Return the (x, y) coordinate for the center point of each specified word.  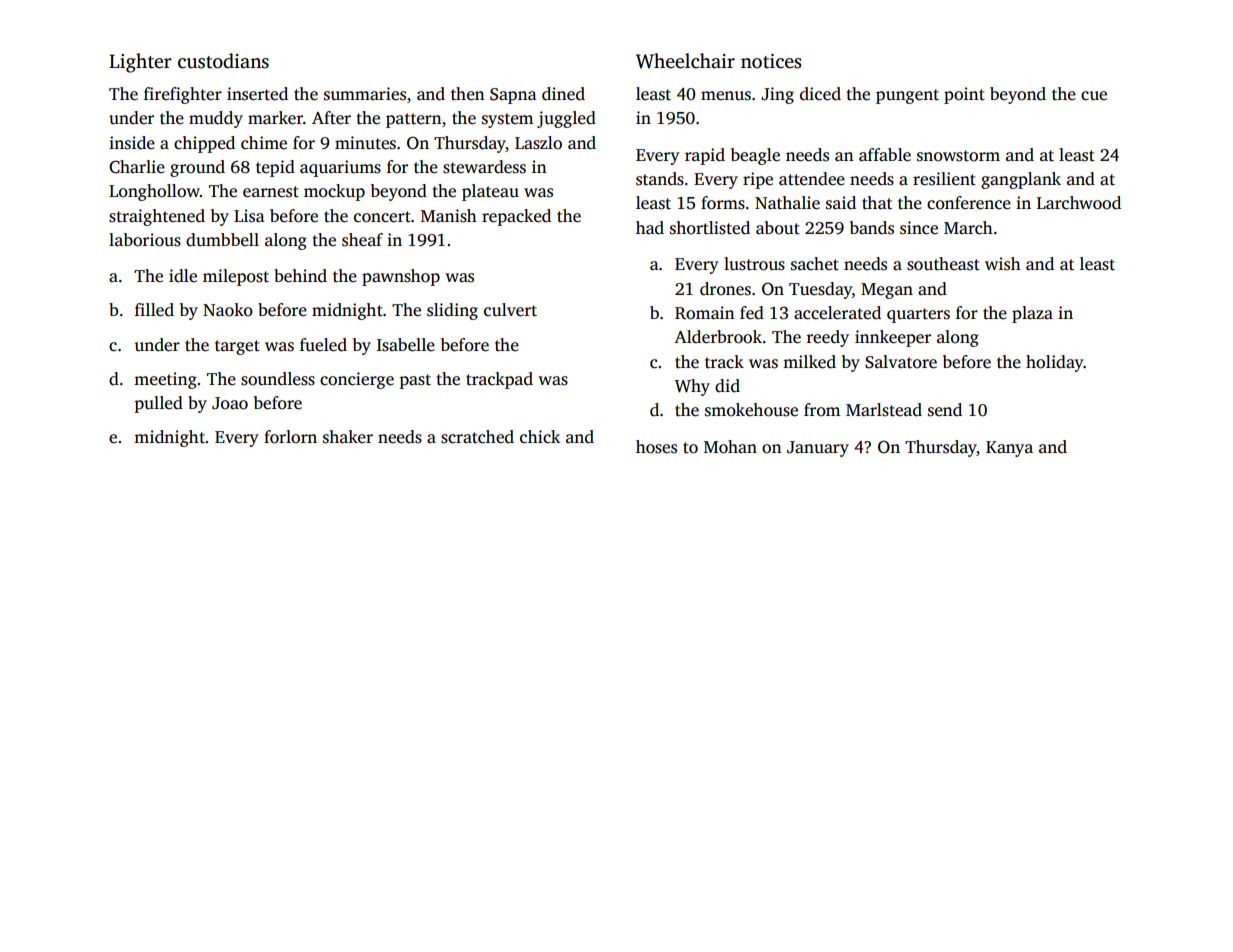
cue (1094, 96)
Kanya (1009, 449)
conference (969, 203)
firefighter (183, 95)
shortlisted (710, 228)
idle (183, 276)
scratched (477, 437)
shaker (348, 437)
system (507, 120)
